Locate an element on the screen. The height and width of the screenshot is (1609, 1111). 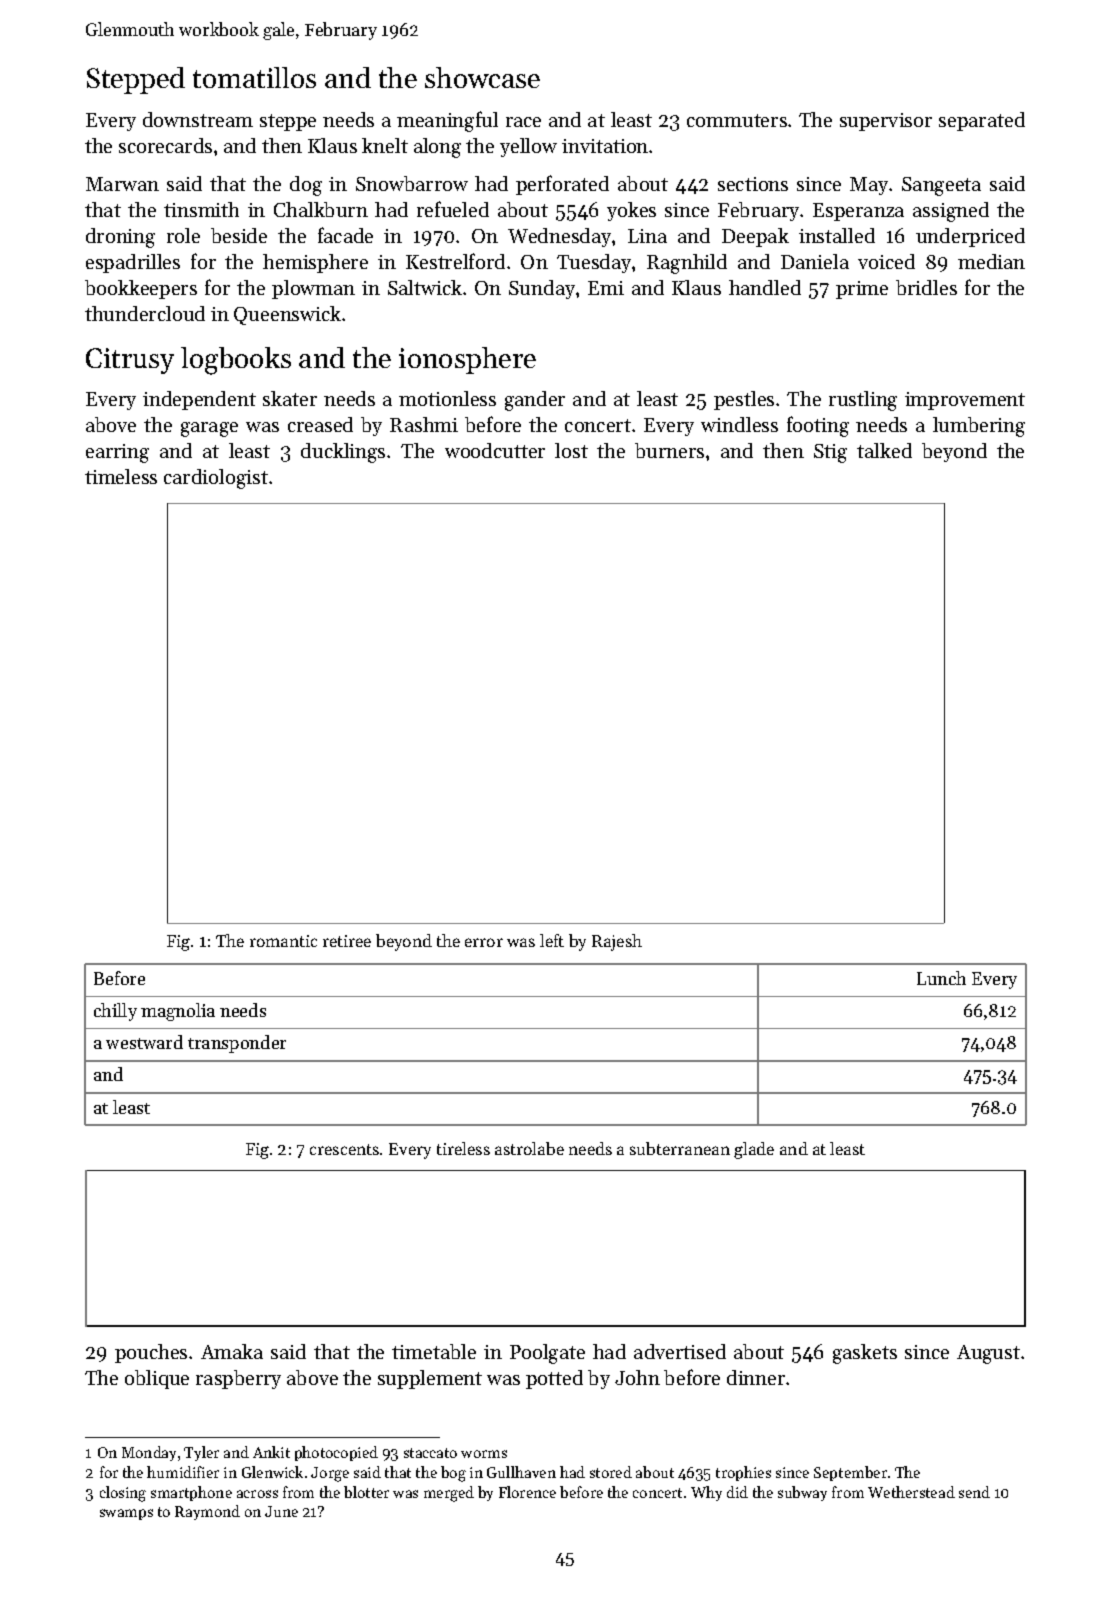
Lunch is located at coordinates (941, 978).
